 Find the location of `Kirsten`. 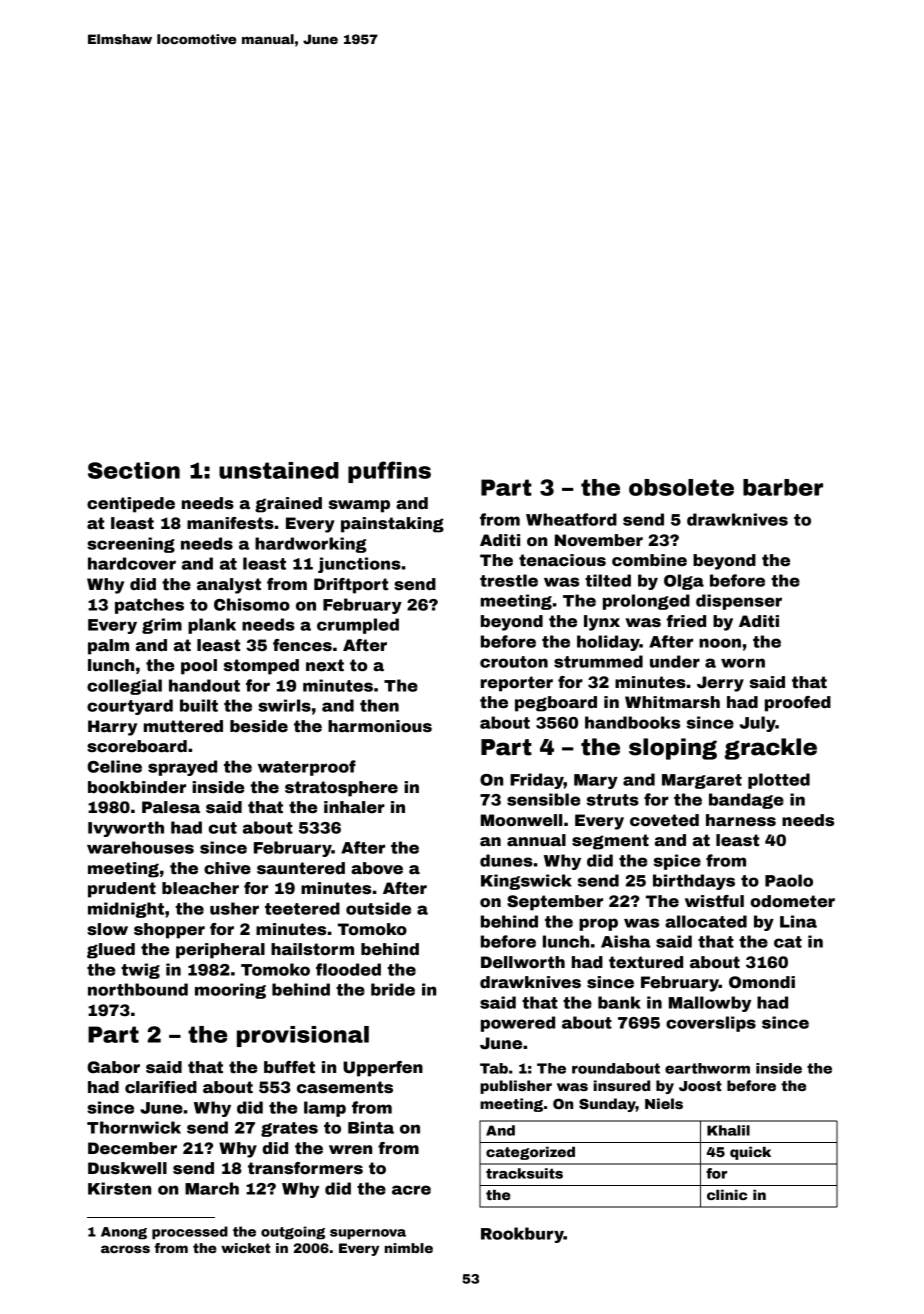

Kirsten is located at coordinates (119, 1188).
